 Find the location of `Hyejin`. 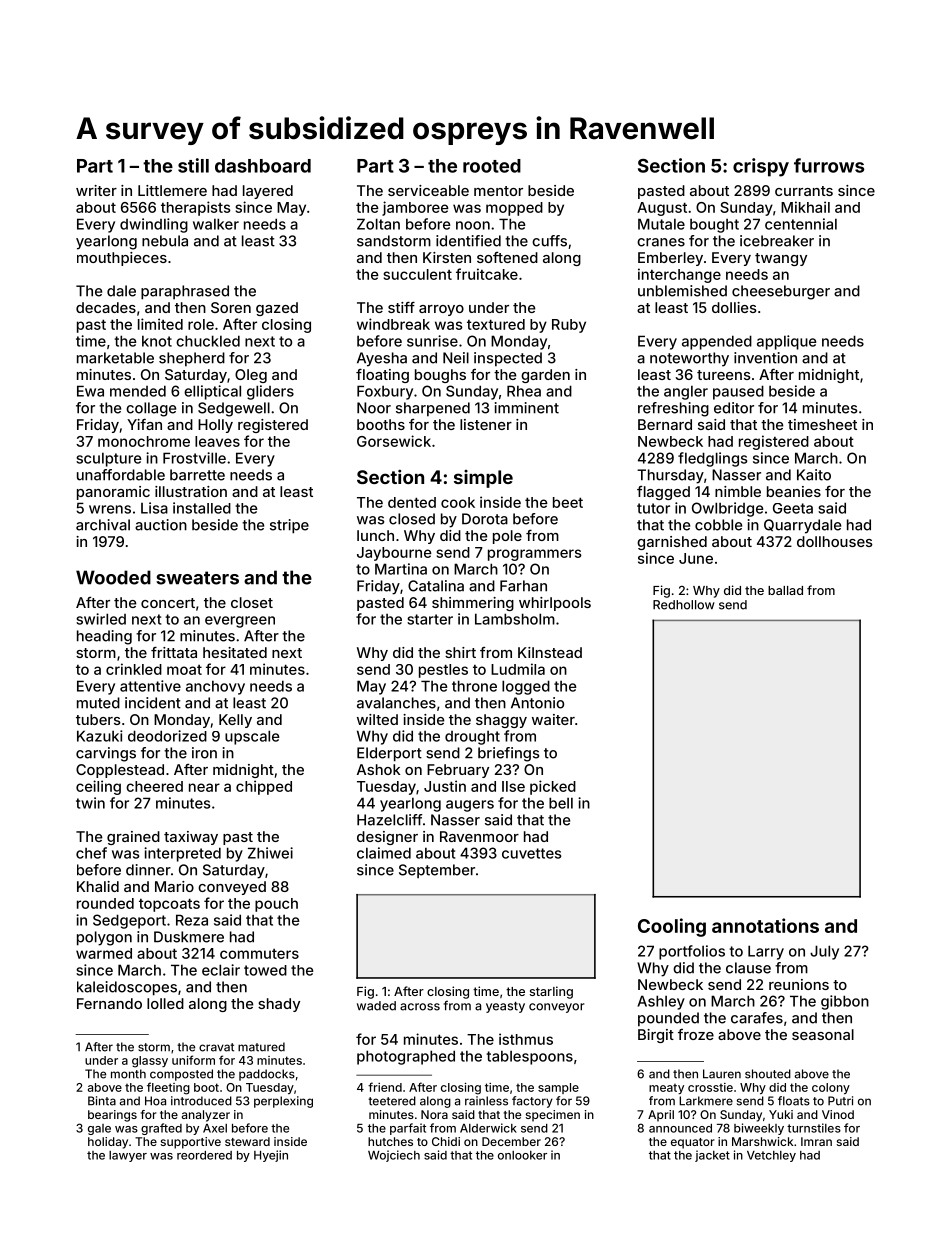

Hyejin is located at coordinates (271, 1156).
